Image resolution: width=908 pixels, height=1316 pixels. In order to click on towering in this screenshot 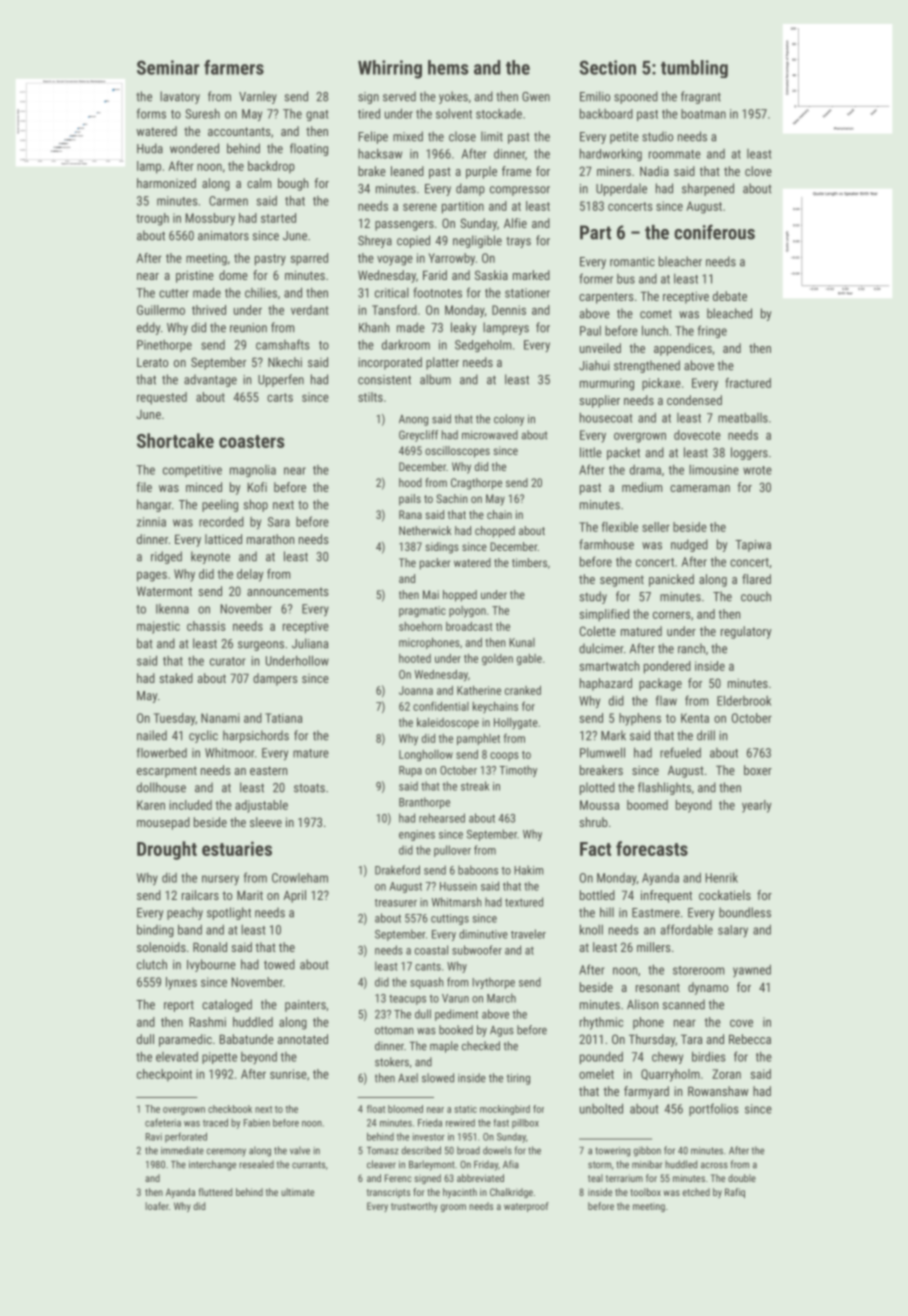, I will do `click(612, 1152)`.
